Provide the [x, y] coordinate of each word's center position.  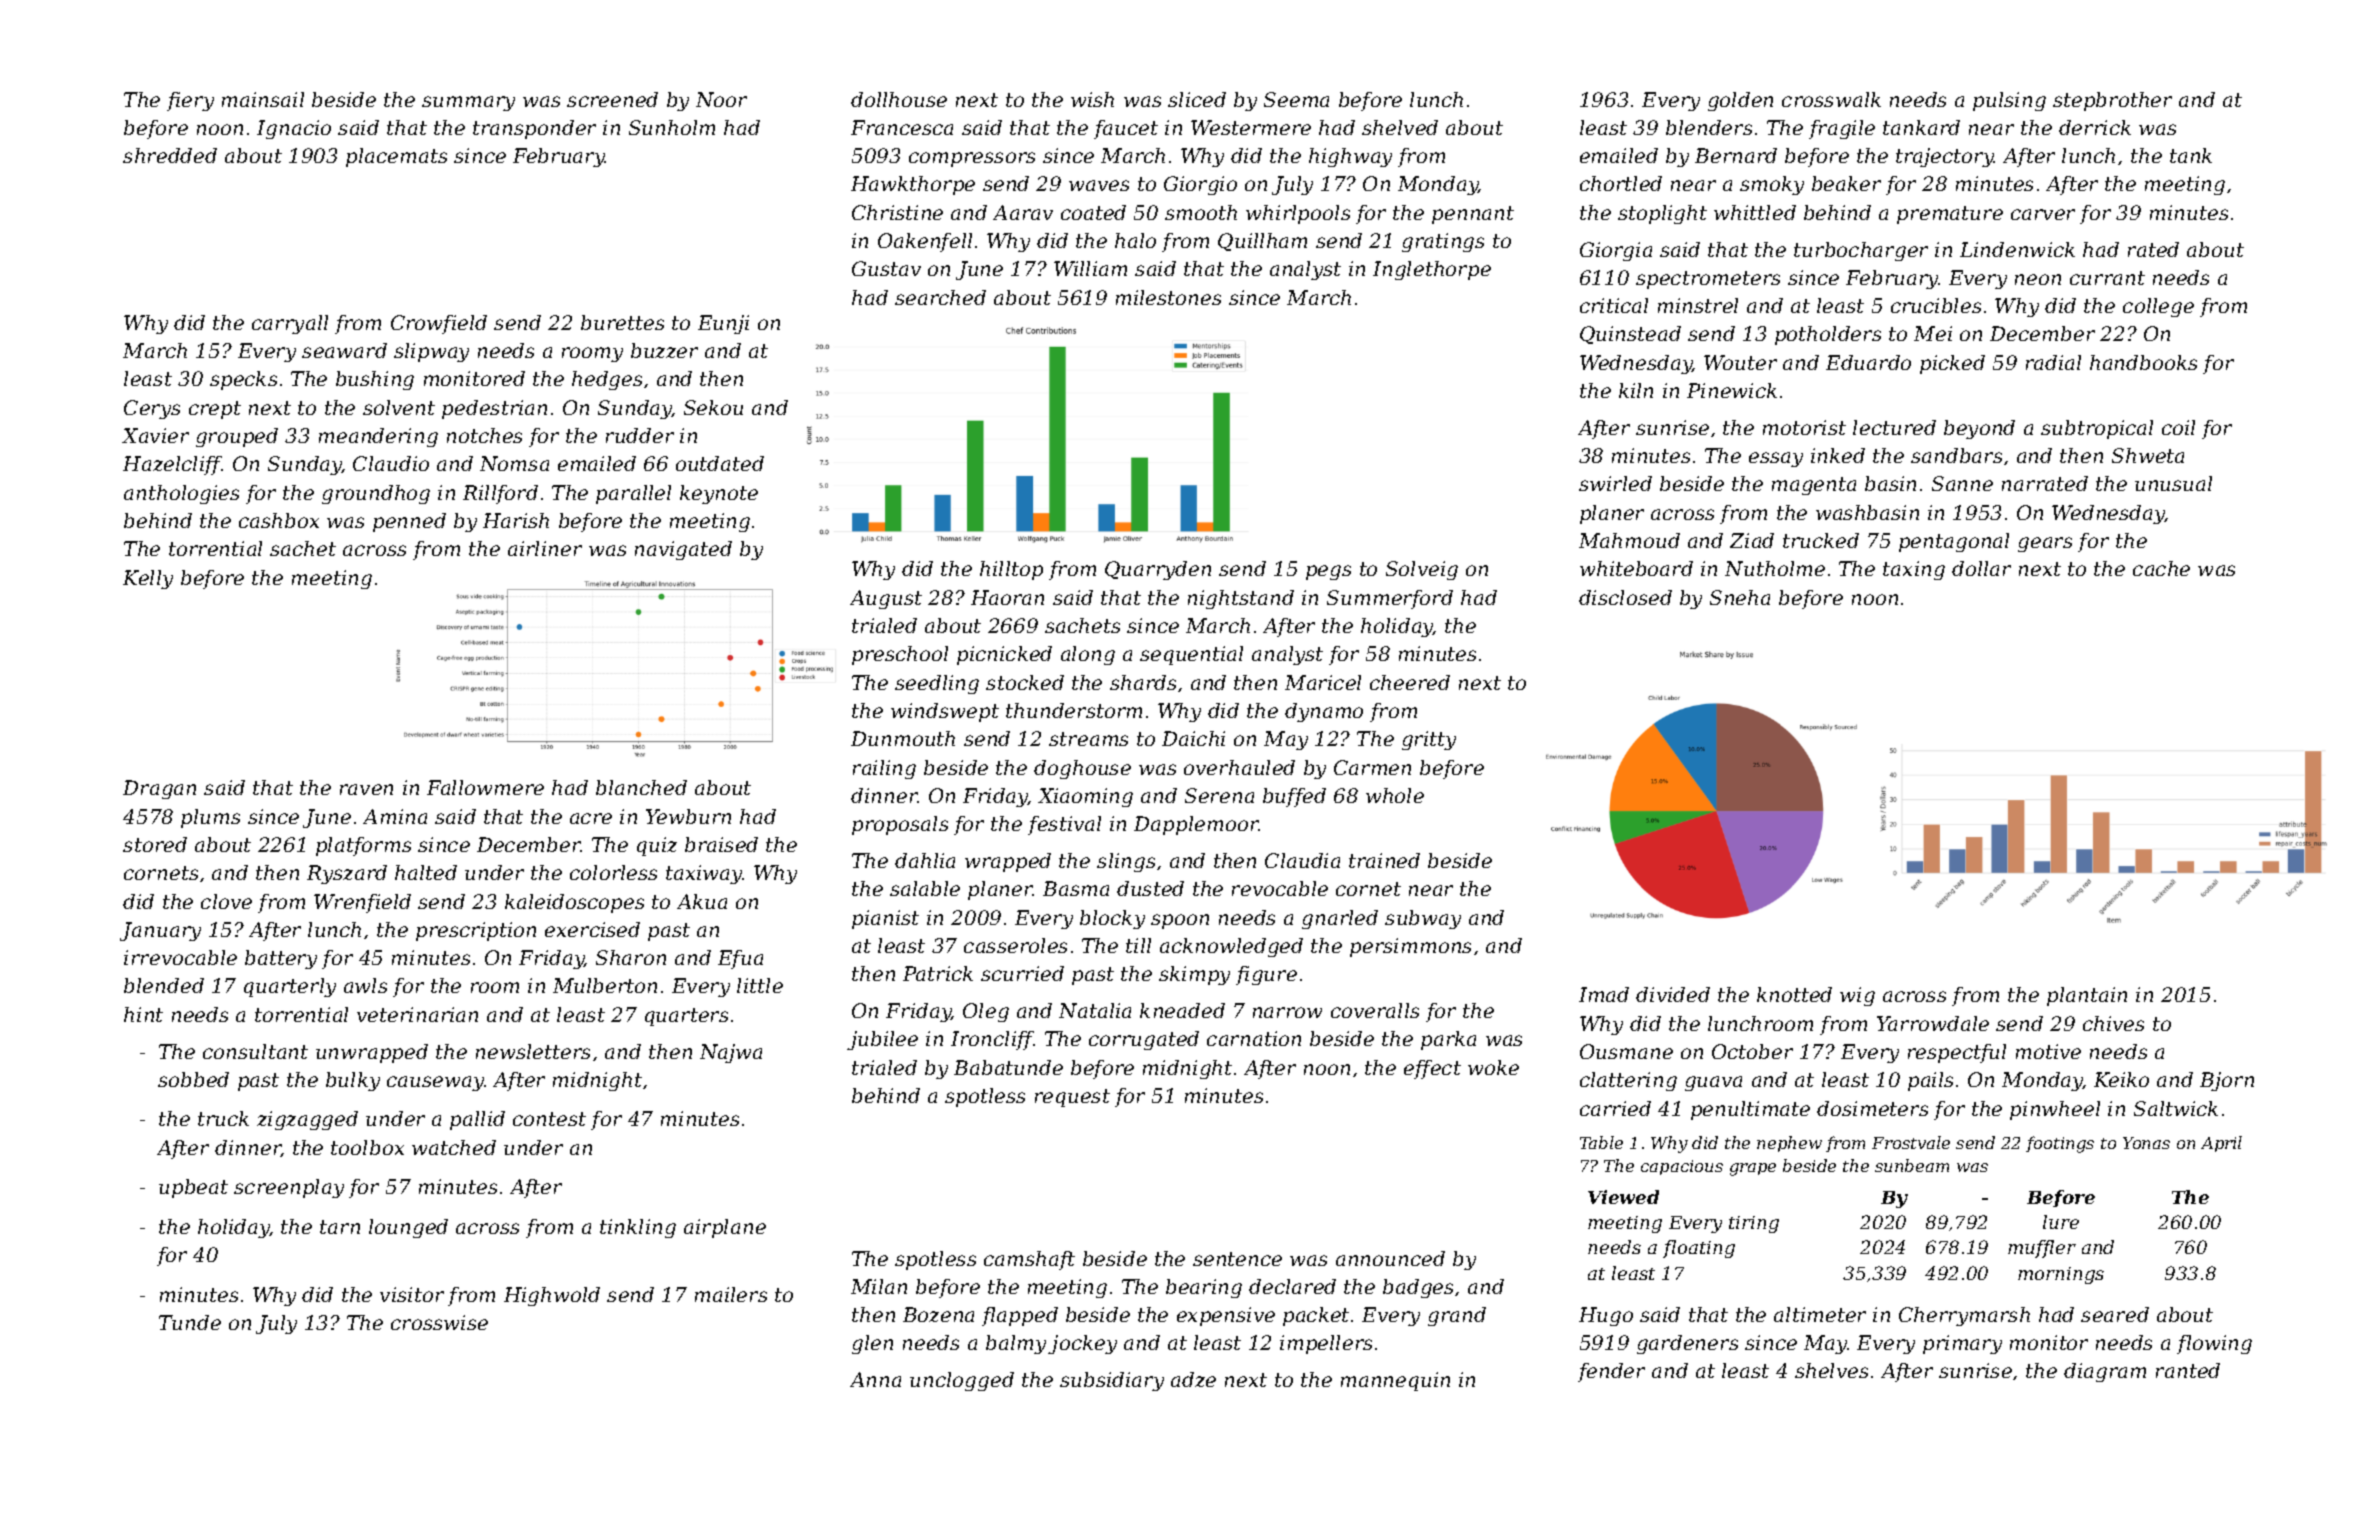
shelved [1400, 127]
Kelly [148, 579]
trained [1384, 860]
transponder [534, 129]
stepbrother [2112, 101]
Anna [875, 1379]
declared [1292, 1286]
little [760, 985]
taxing [1914, 570]
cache [2161, 568]
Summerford [1390, 599]
